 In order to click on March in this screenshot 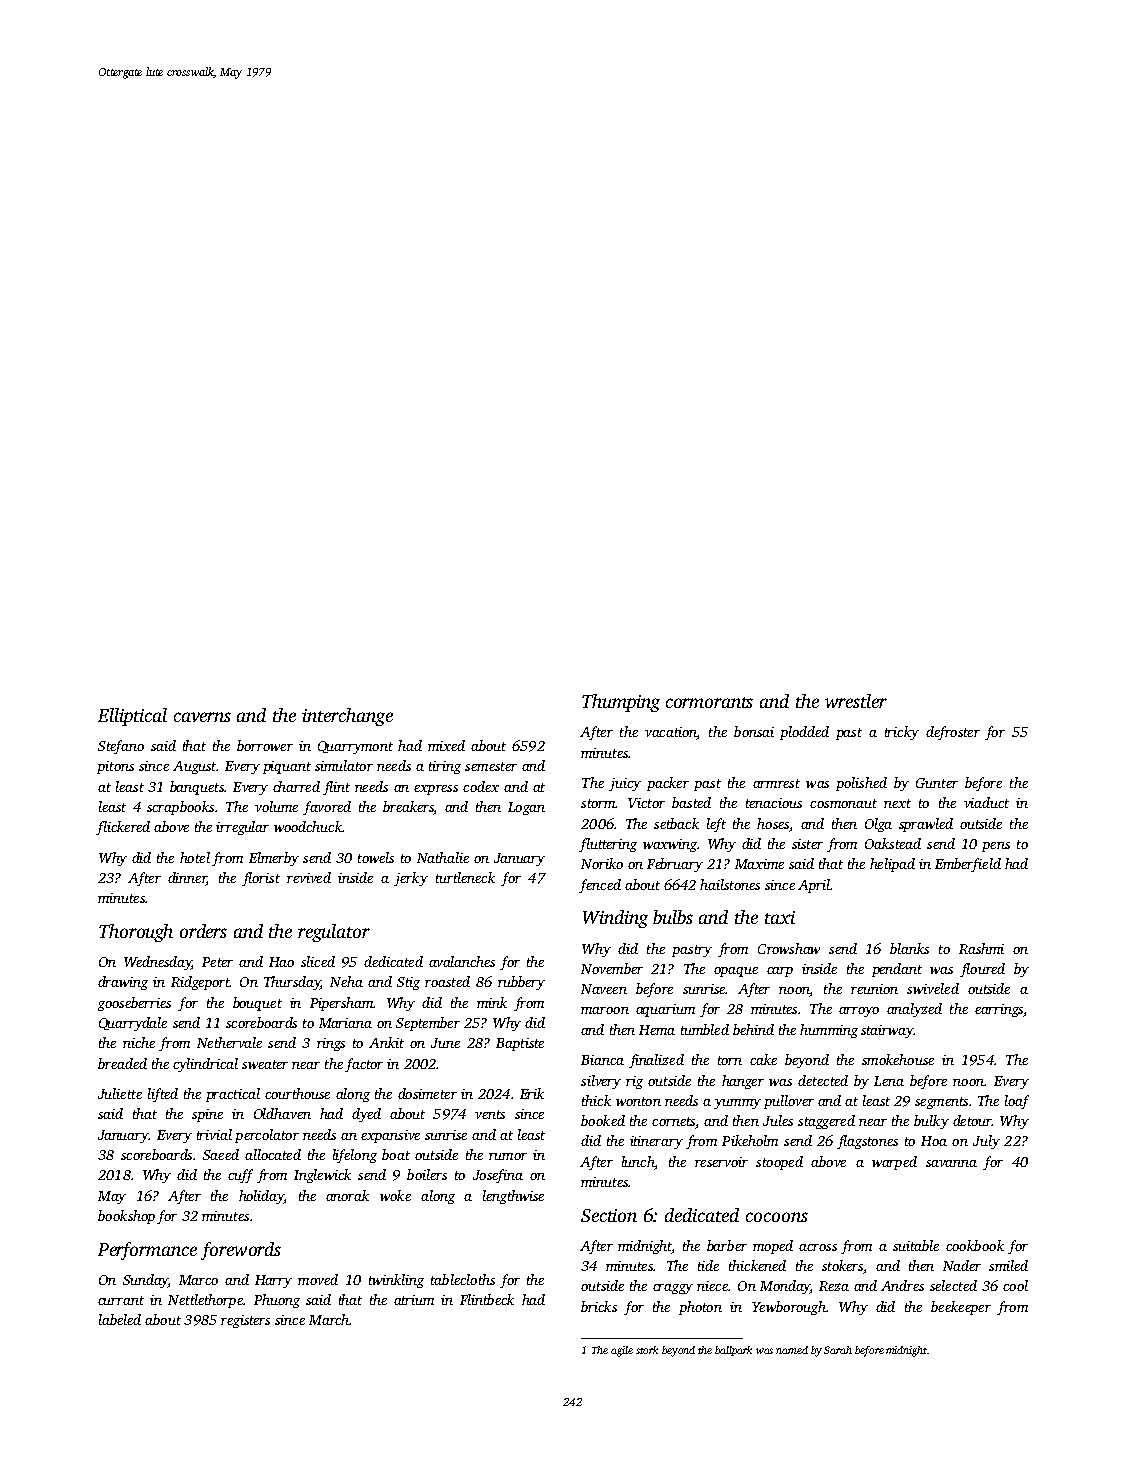, I will do `click(329, 1319)`.
